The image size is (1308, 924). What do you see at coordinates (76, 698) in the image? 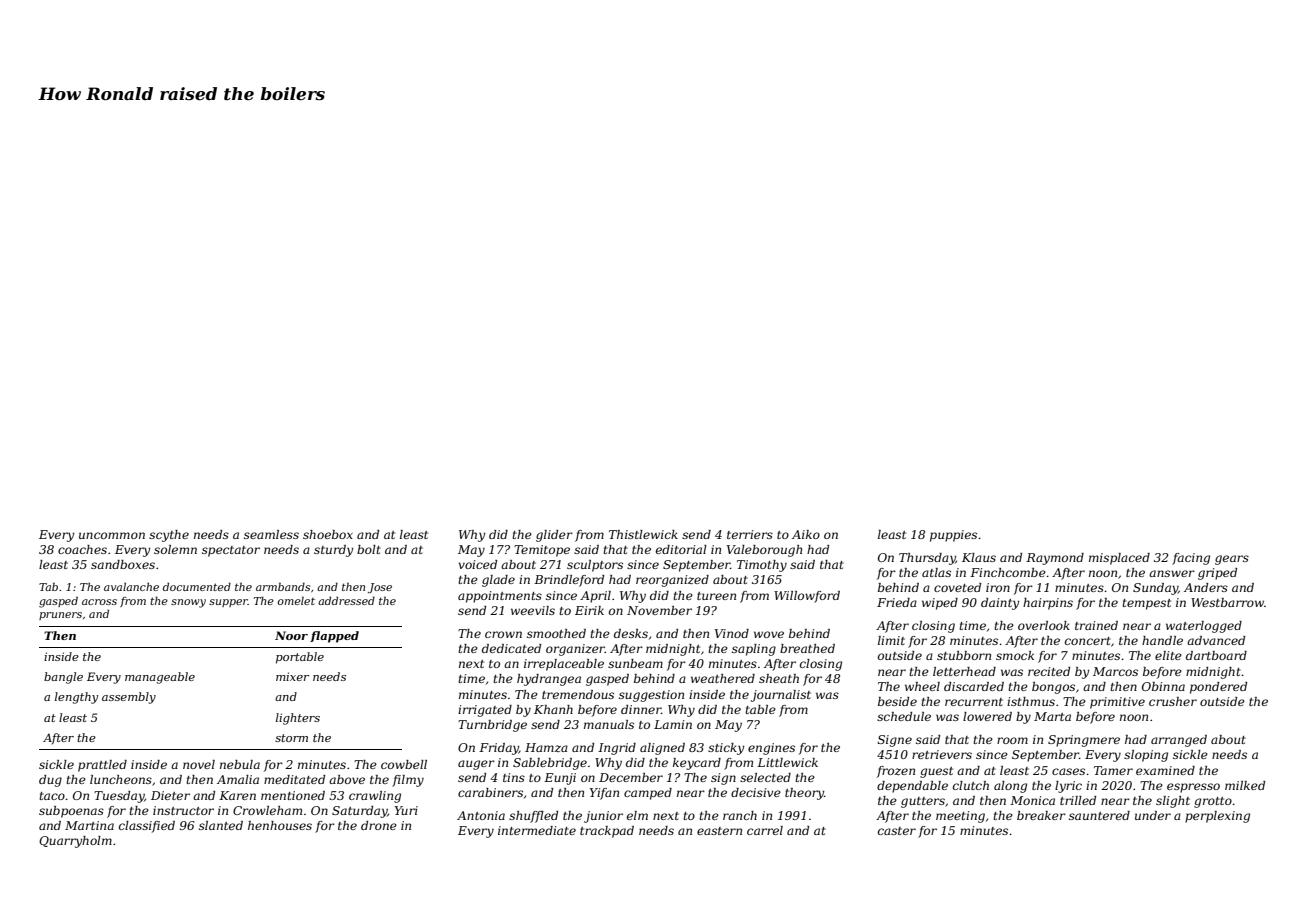
I see `lengthy` at bounding box center [76, 698].
